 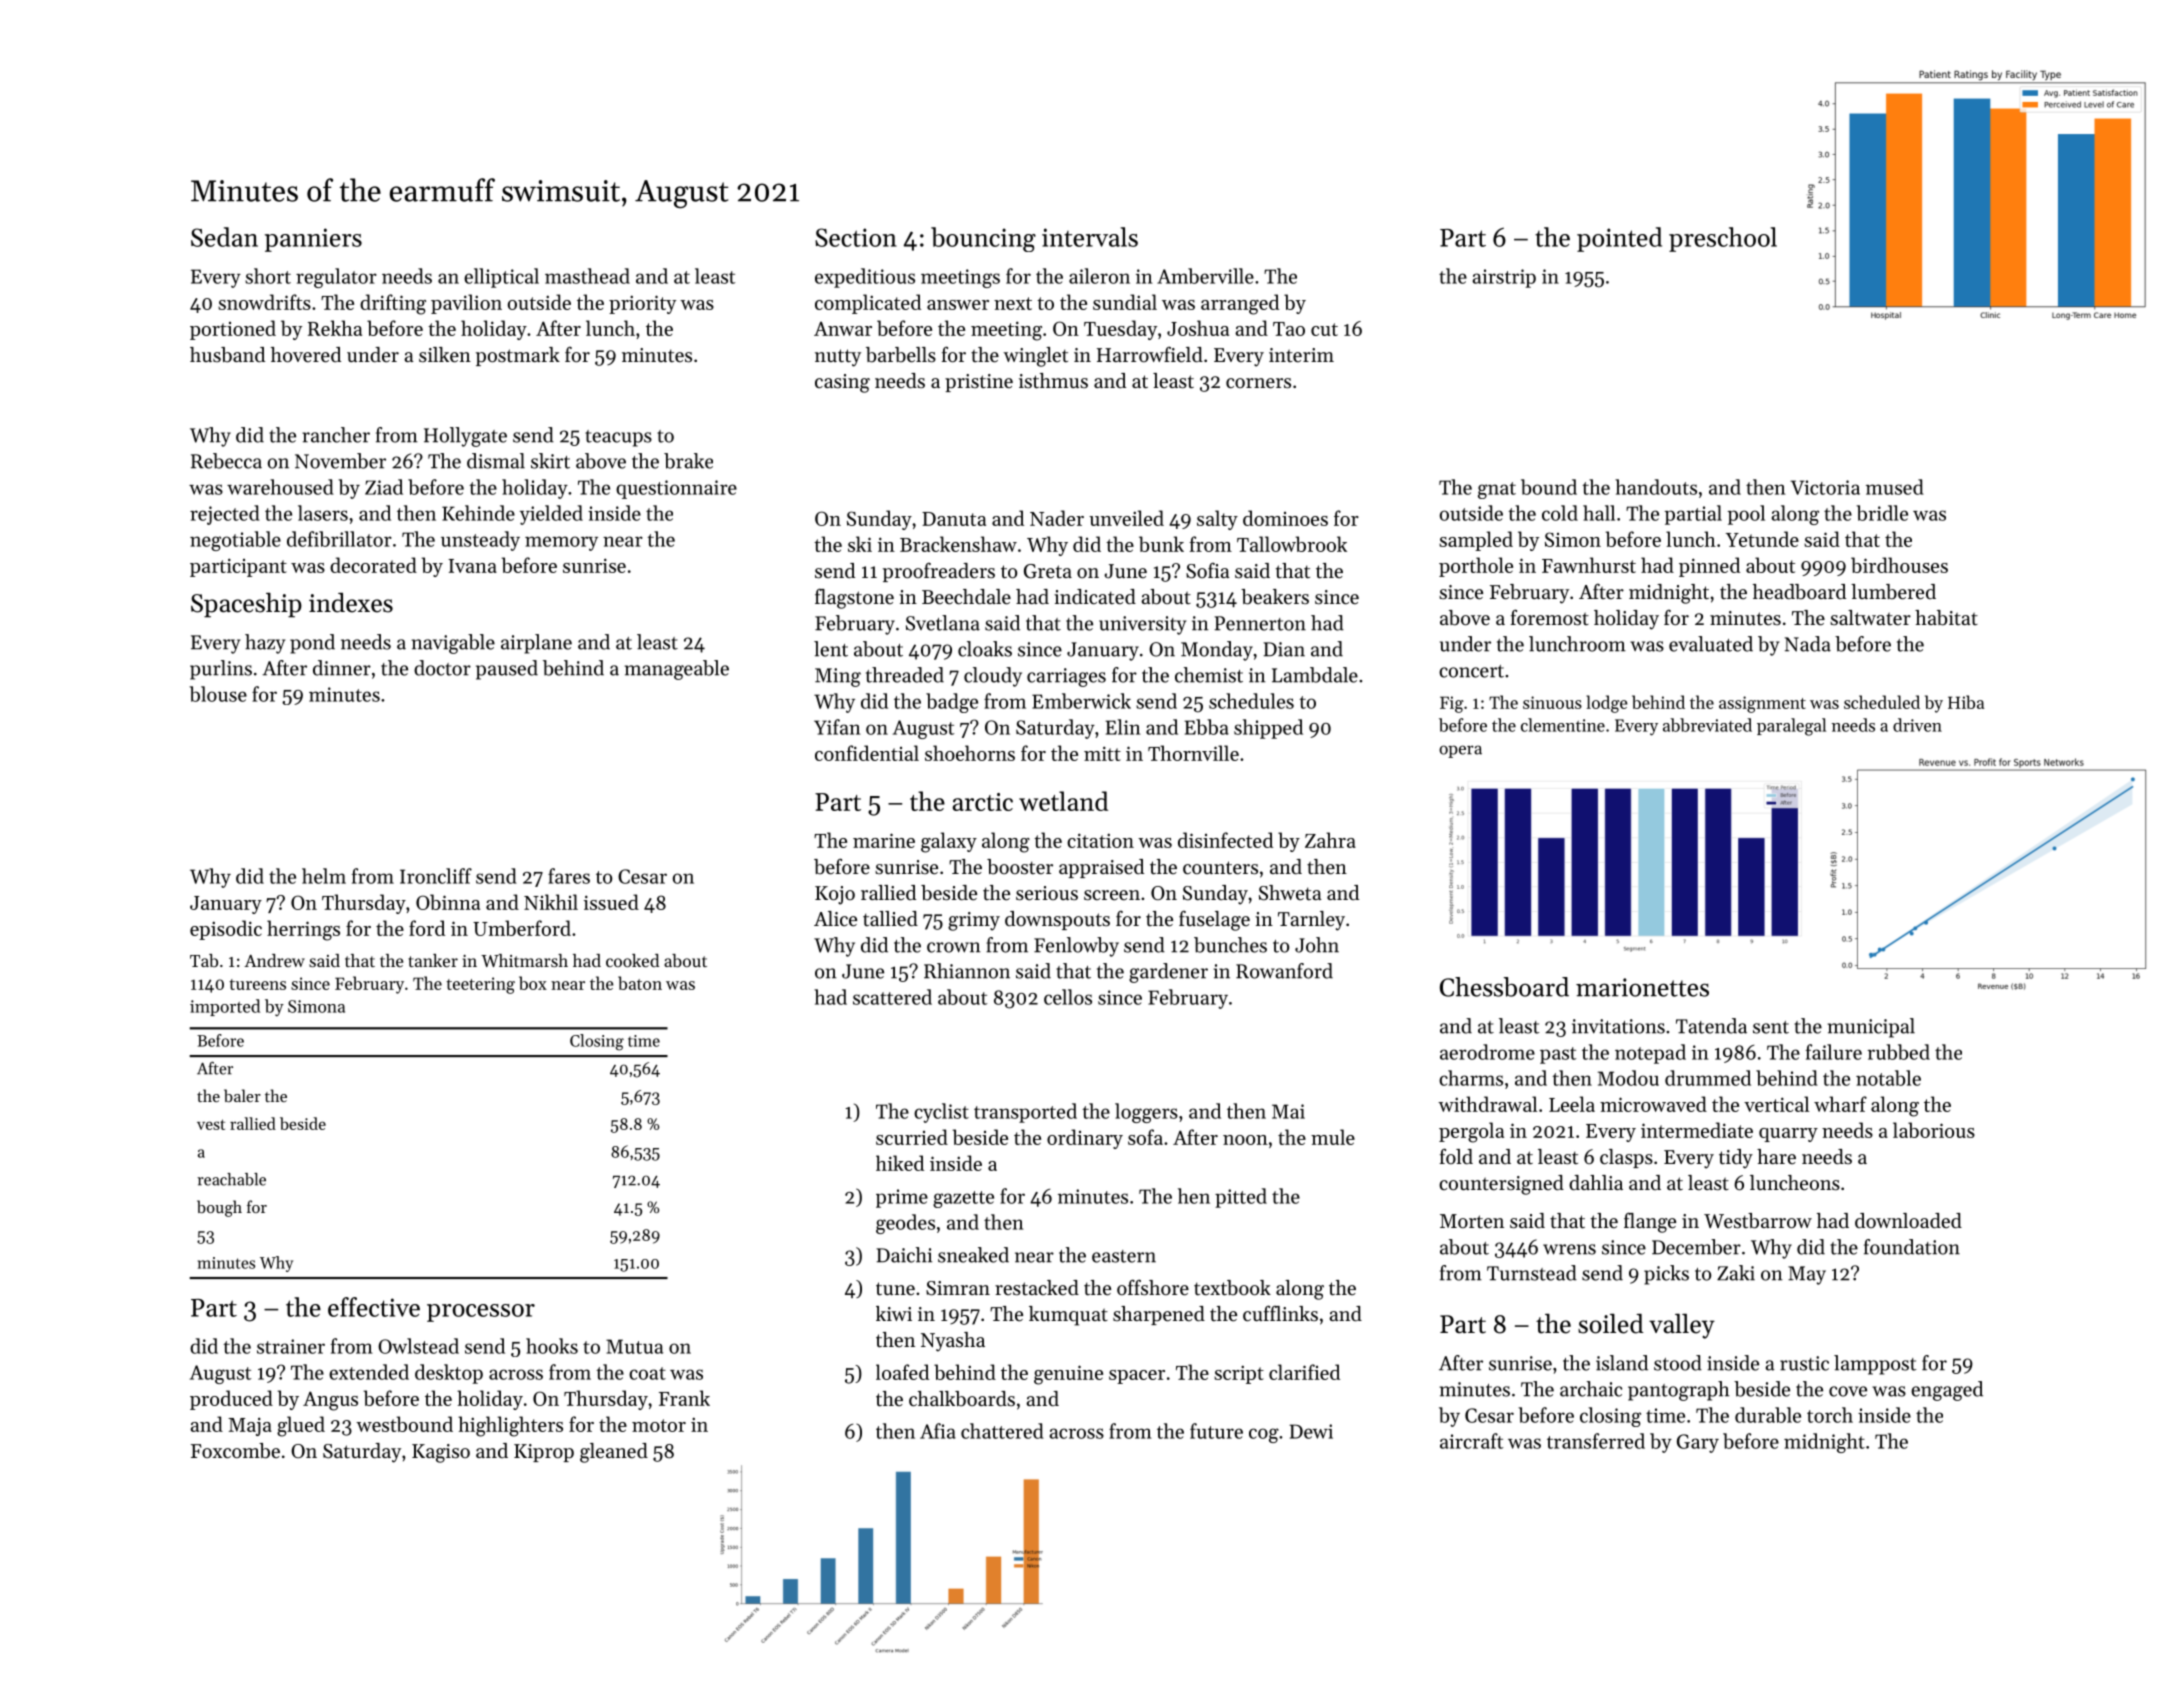 I want to click on glued, so click(x=301, y=1426).
